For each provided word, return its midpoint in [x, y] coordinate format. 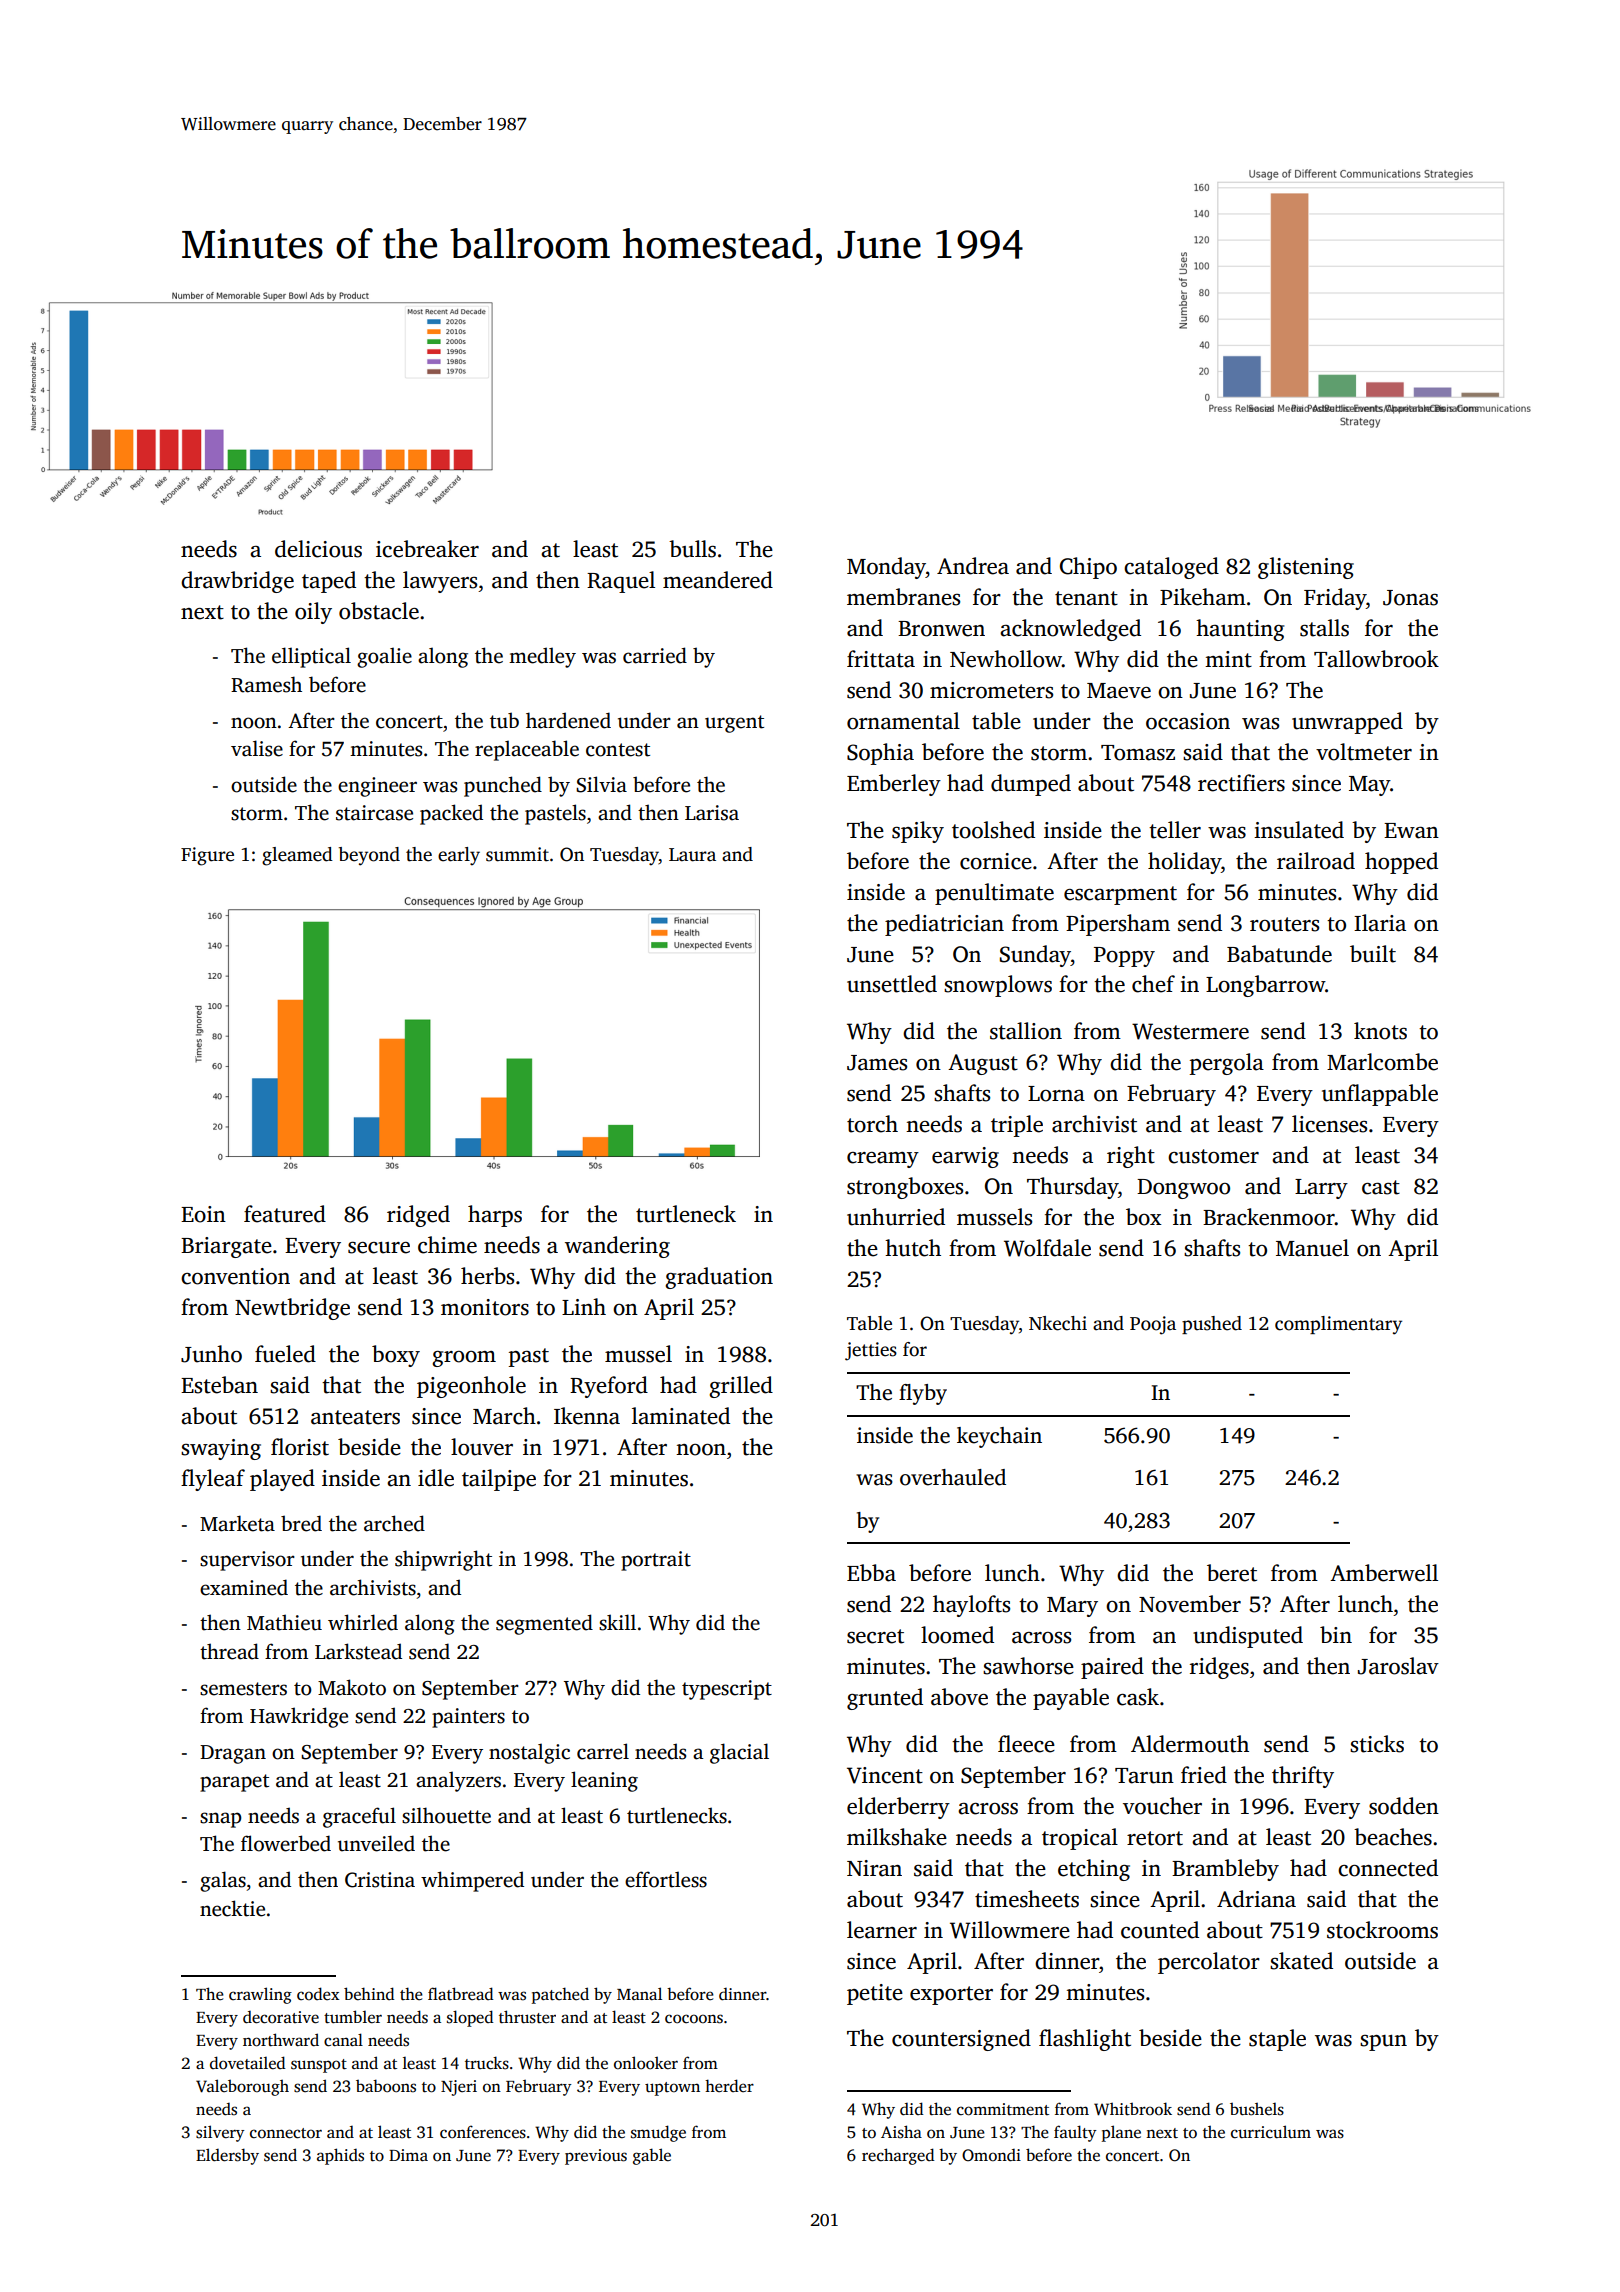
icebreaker [427, 549]
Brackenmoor [1269, 1217]
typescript [727, 1690]
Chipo [1088, 568]
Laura [692, 855]
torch [872, 1124]
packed [451, 814]
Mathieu [284, 1622]
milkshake [897, 1837]
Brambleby [1225, 1870]
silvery [220, 2133]
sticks [1377, 1744]
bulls [692, 549]
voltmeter [1364, 752]
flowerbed [286, 1843]
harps [495, 1216]
